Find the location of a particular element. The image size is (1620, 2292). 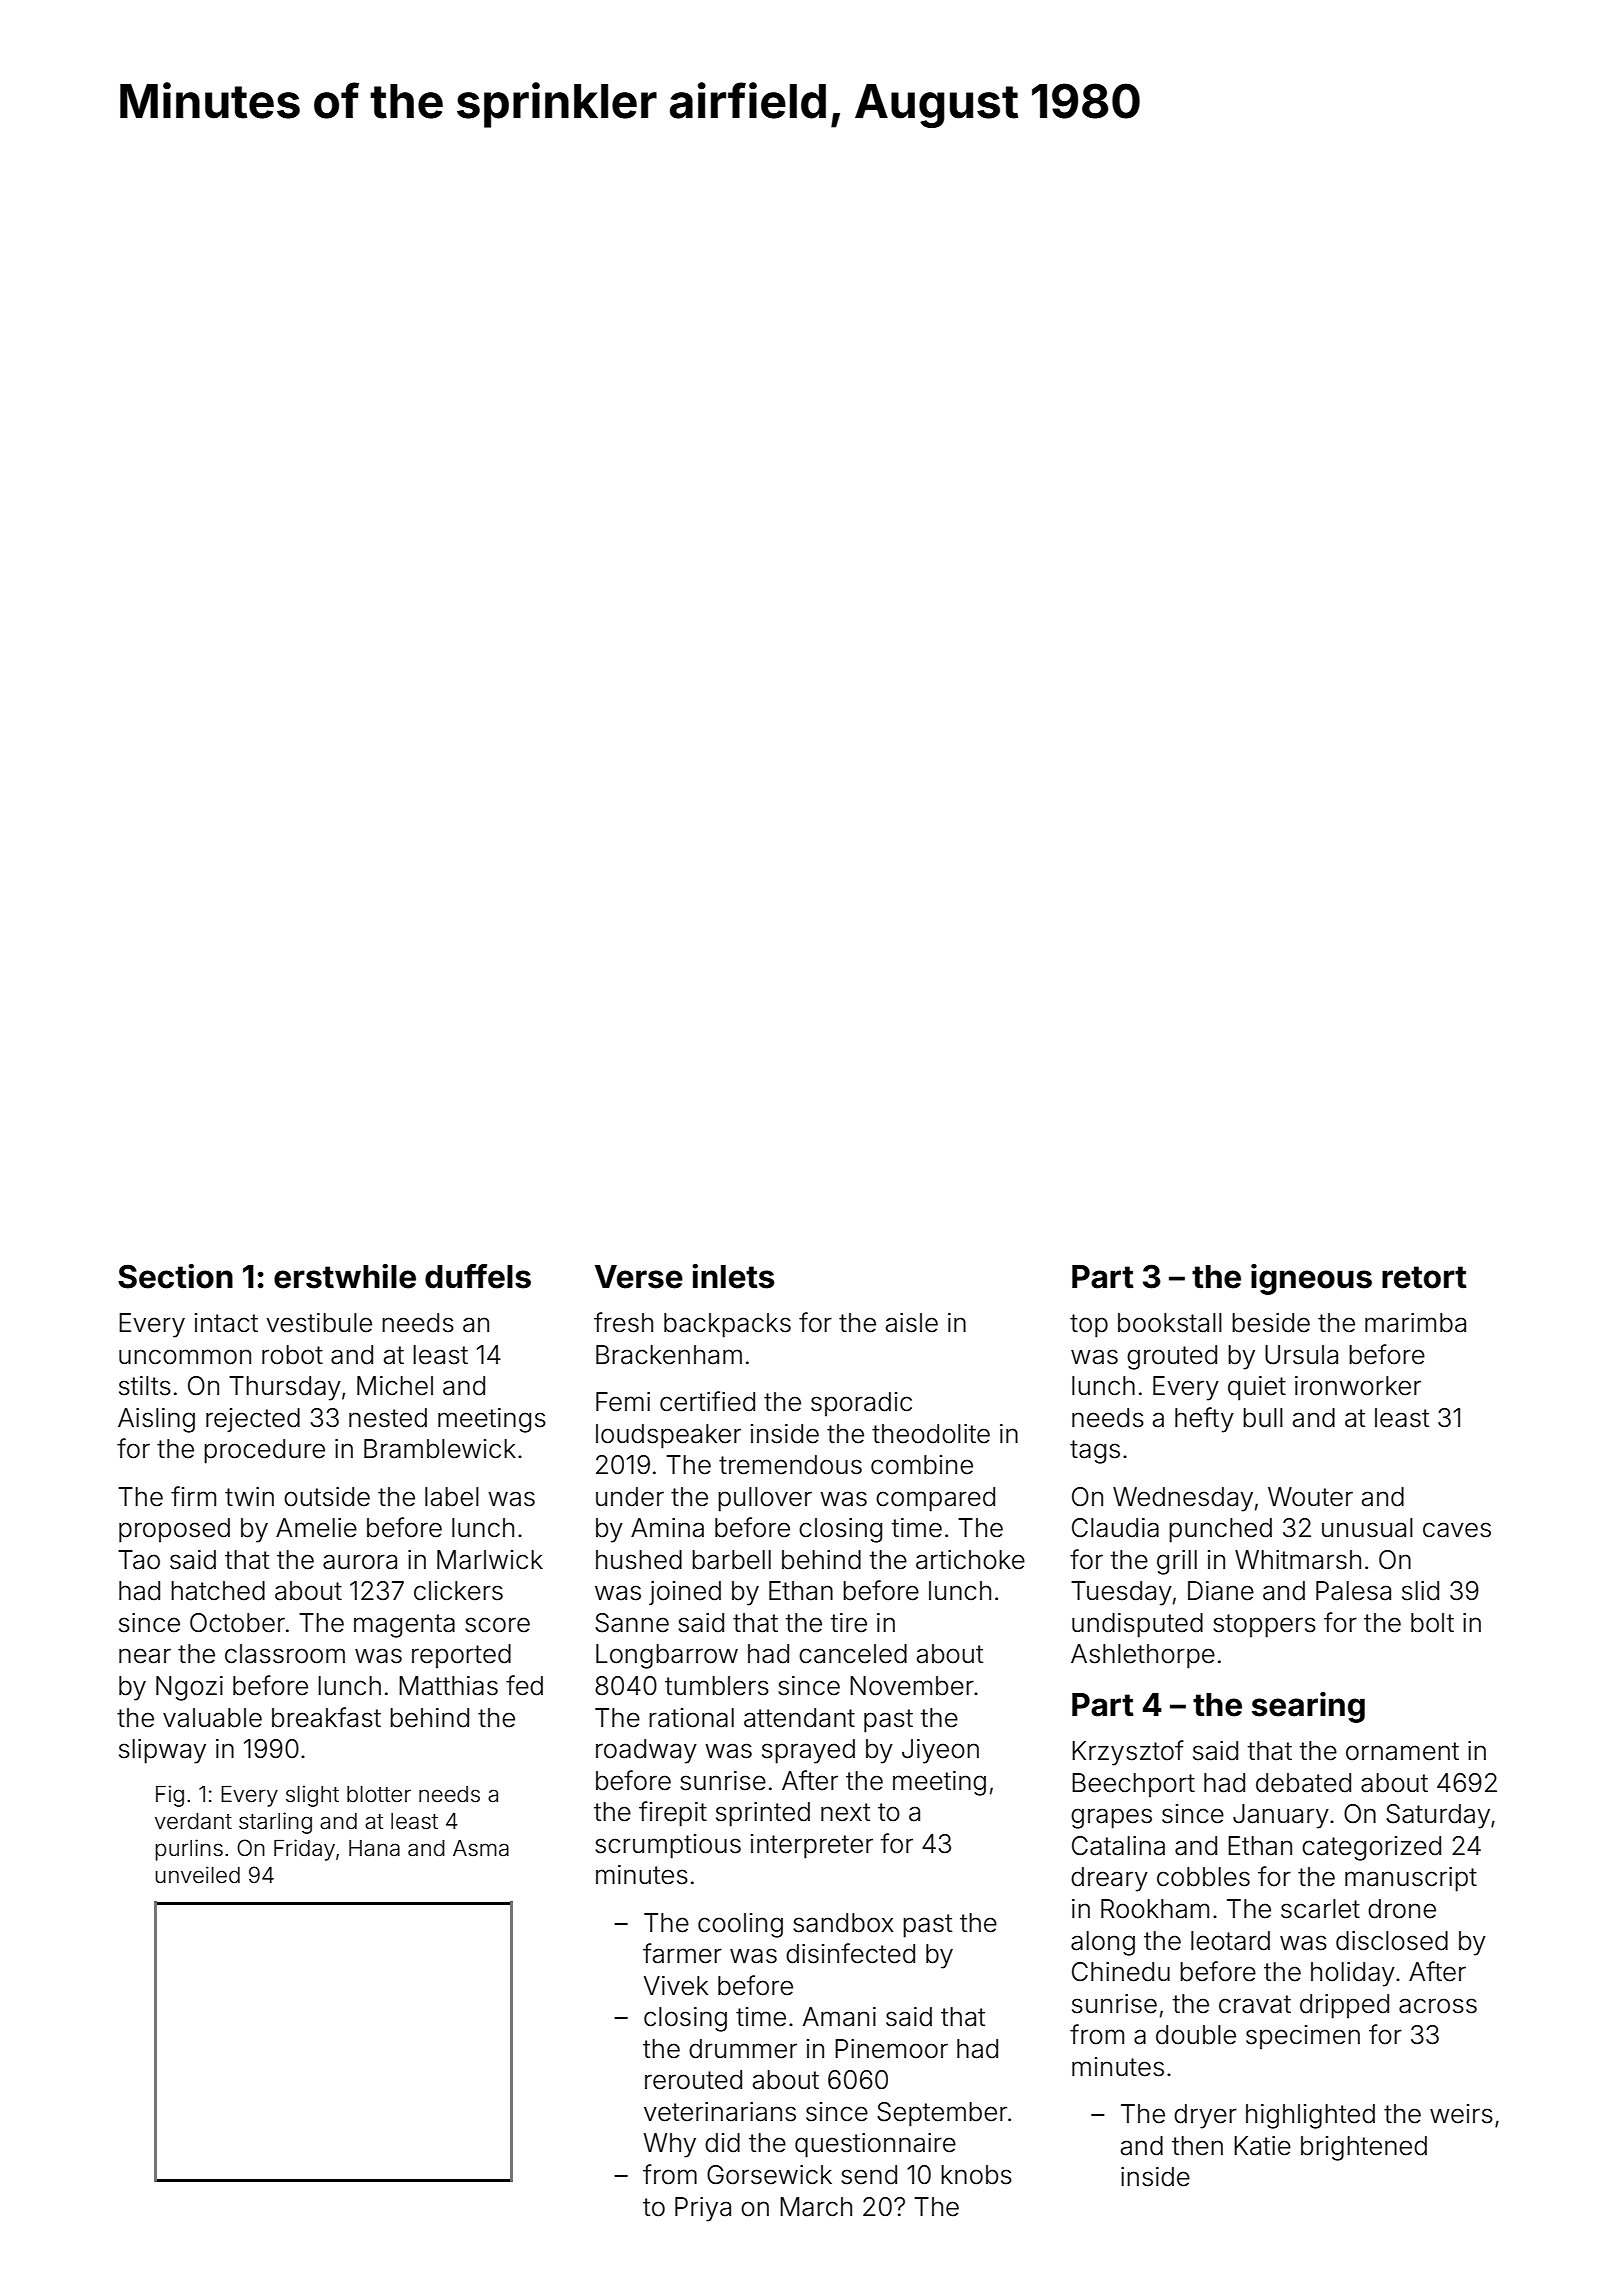

aurora is located at coordinates (360, 1562).
